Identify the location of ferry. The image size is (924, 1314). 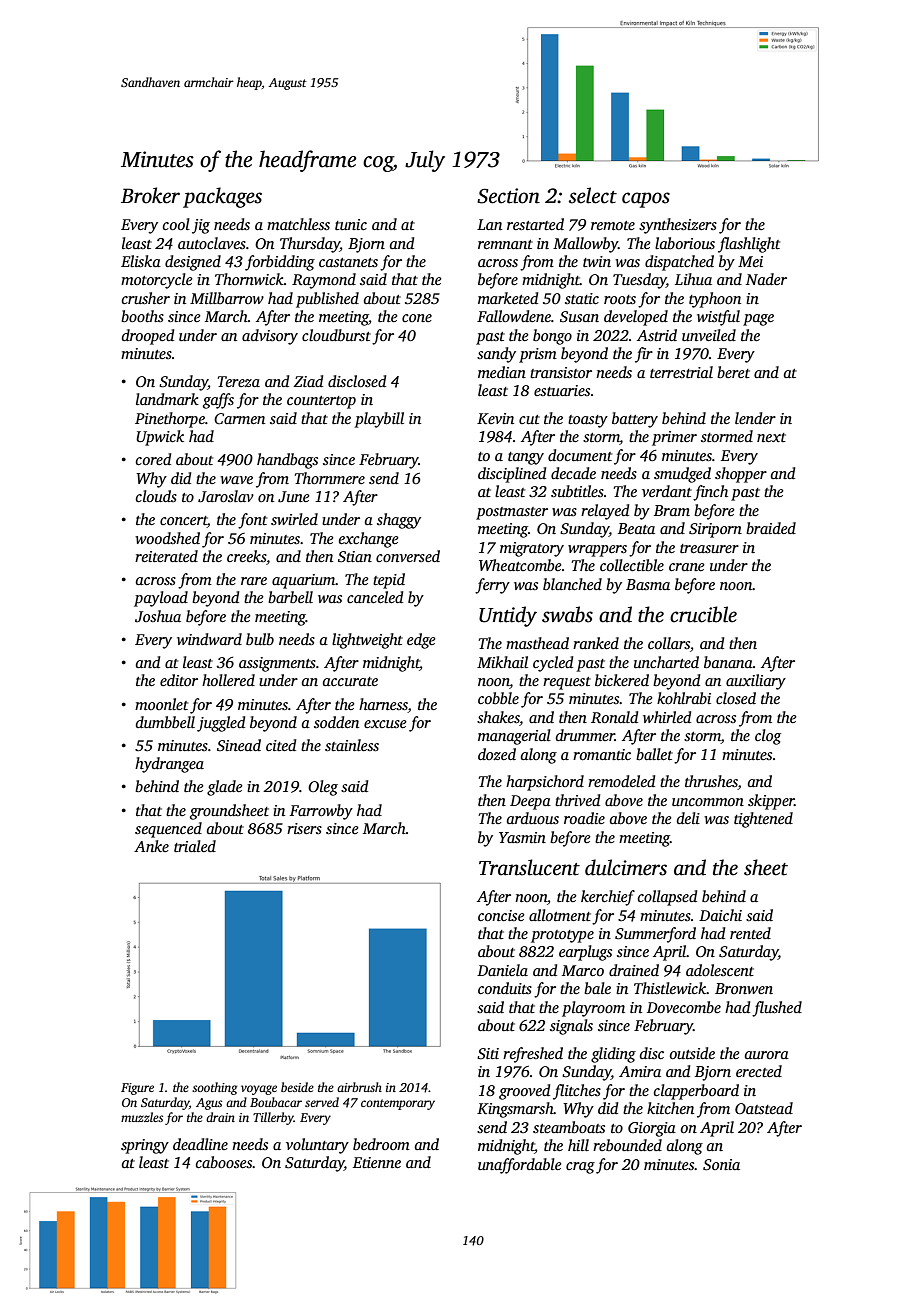
(492, 586).
